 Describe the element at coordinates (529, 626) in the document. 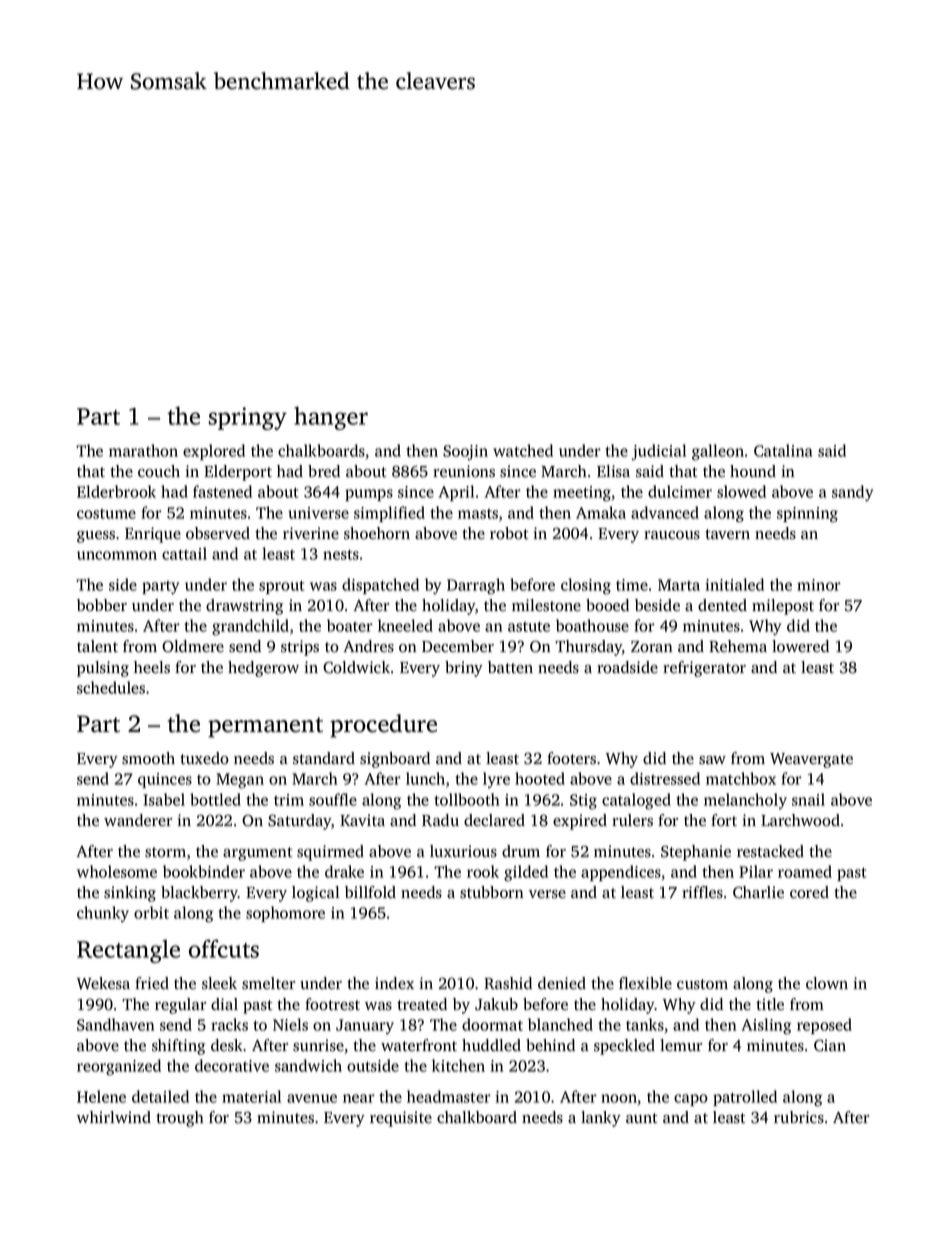

I see `astute` at that location.
